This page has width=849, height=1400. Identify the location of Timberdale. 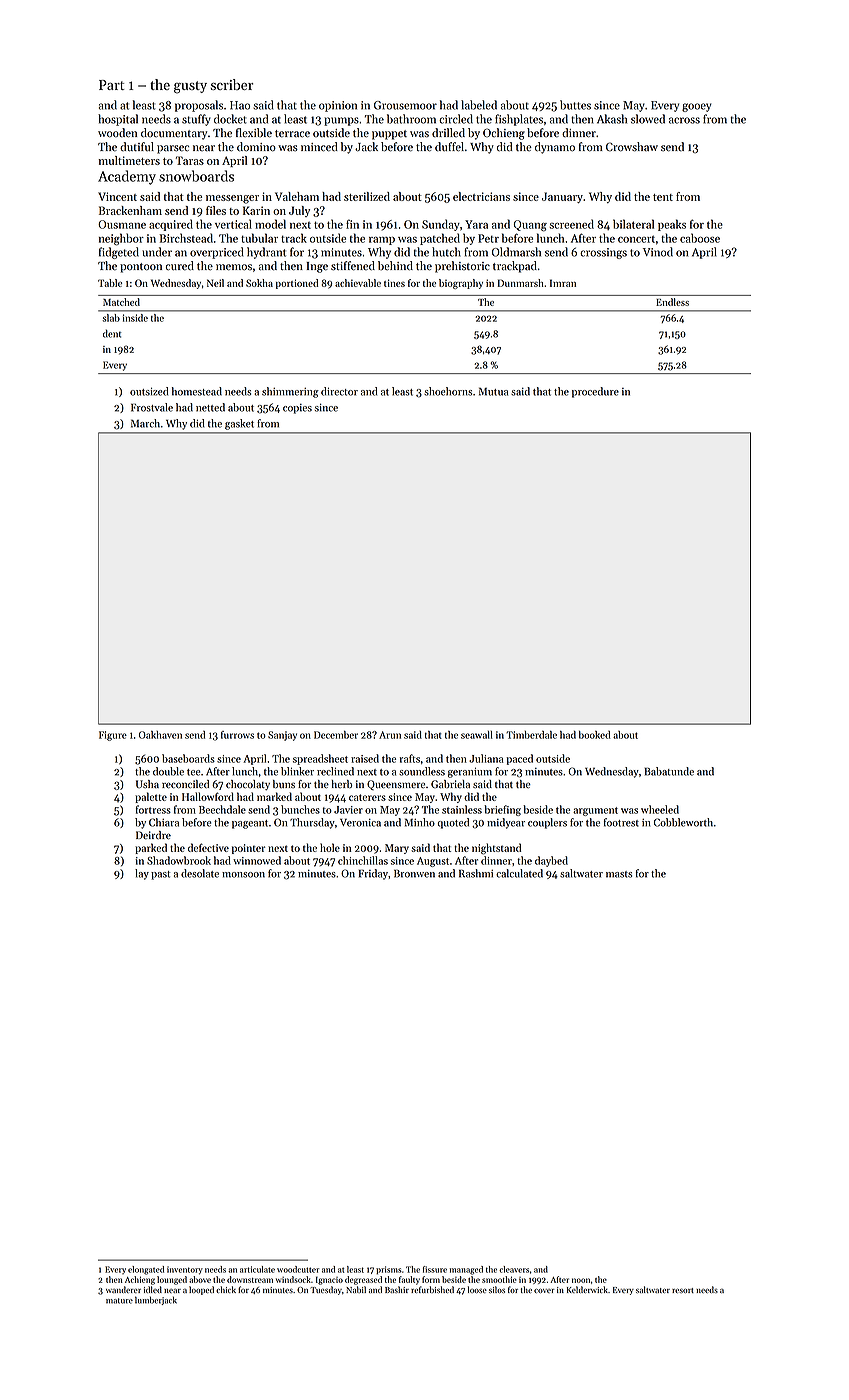
(531, 735).
